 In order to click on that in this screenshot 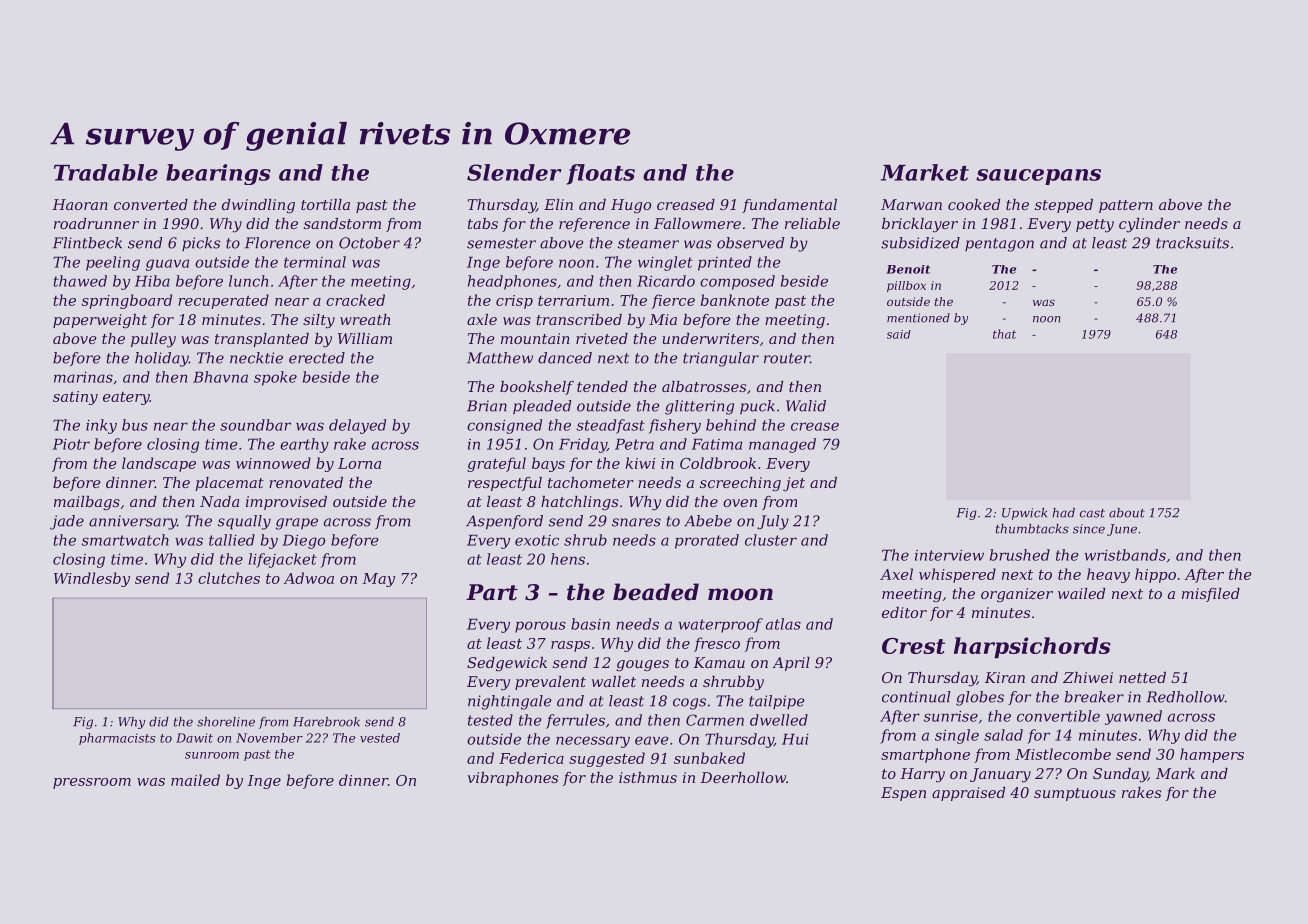, I will do `click(1004, 334)`.
